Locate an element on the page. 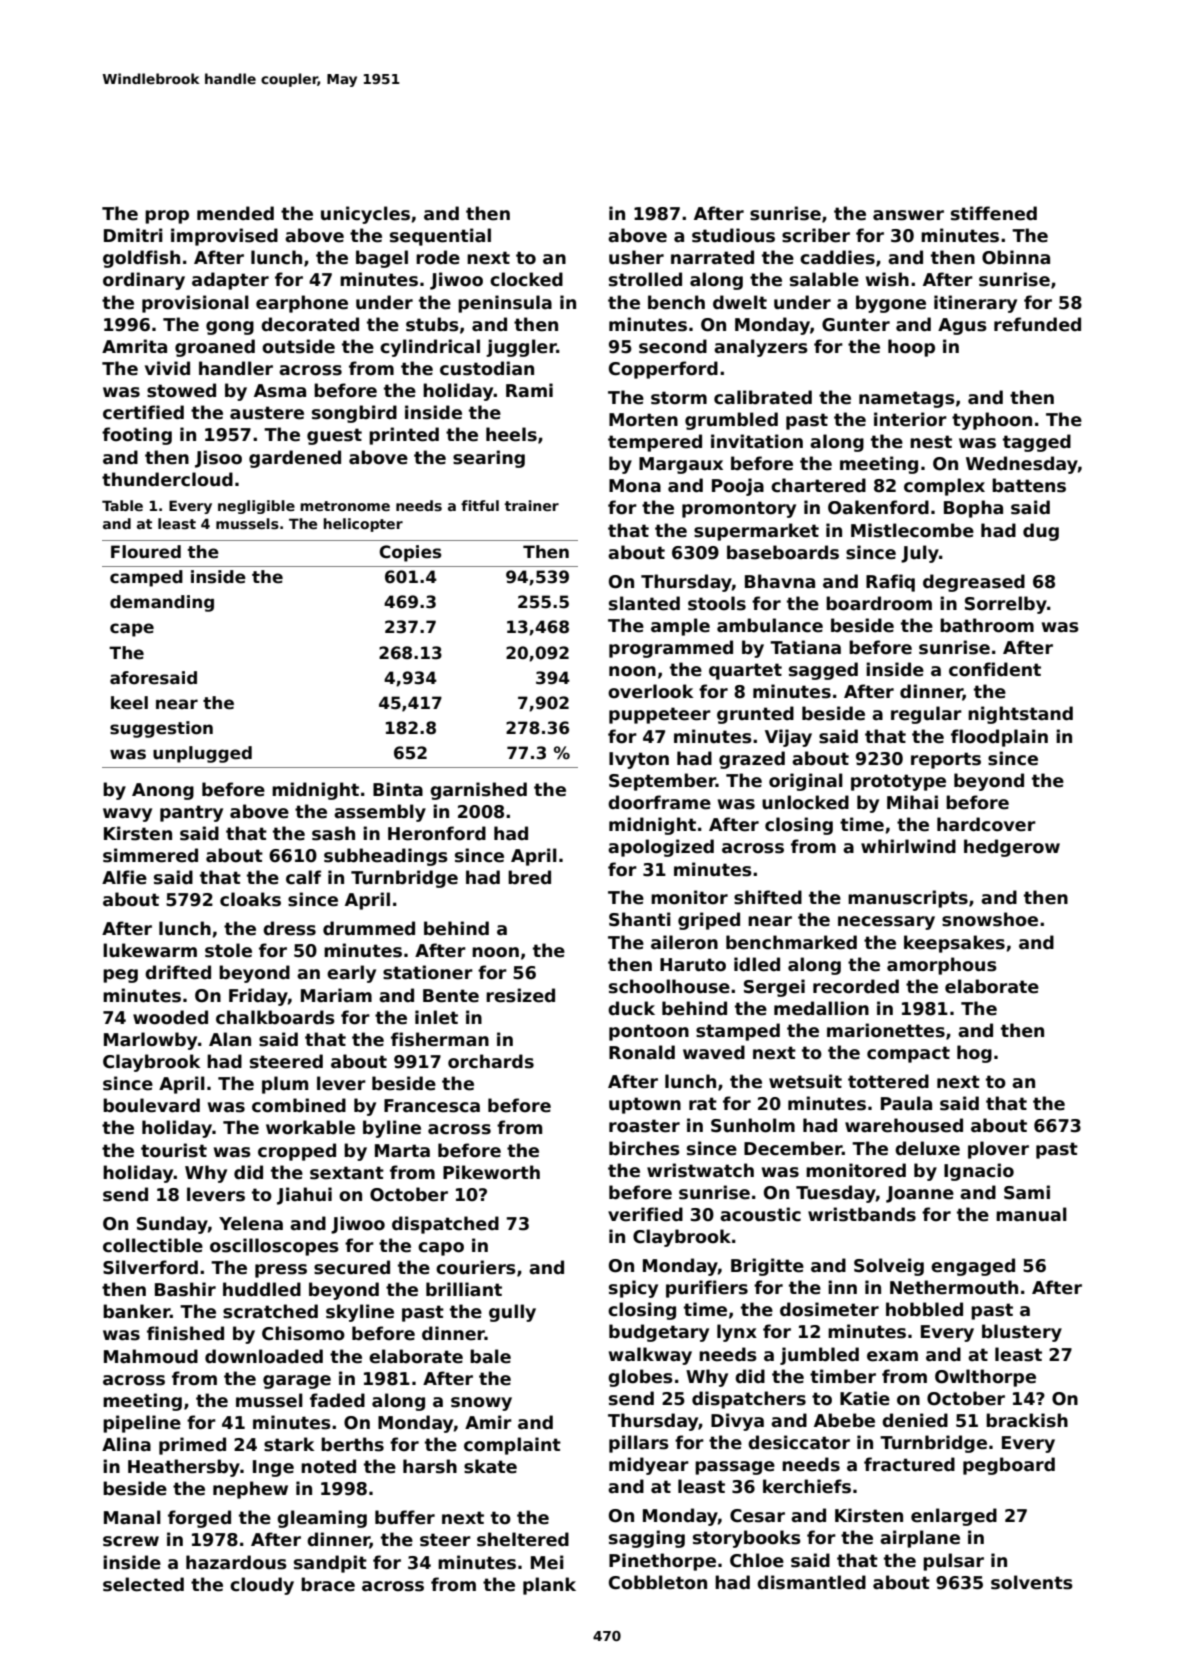 The width and height of the page is (1186, 1678). sequential is located at coordinates (440, 237).
